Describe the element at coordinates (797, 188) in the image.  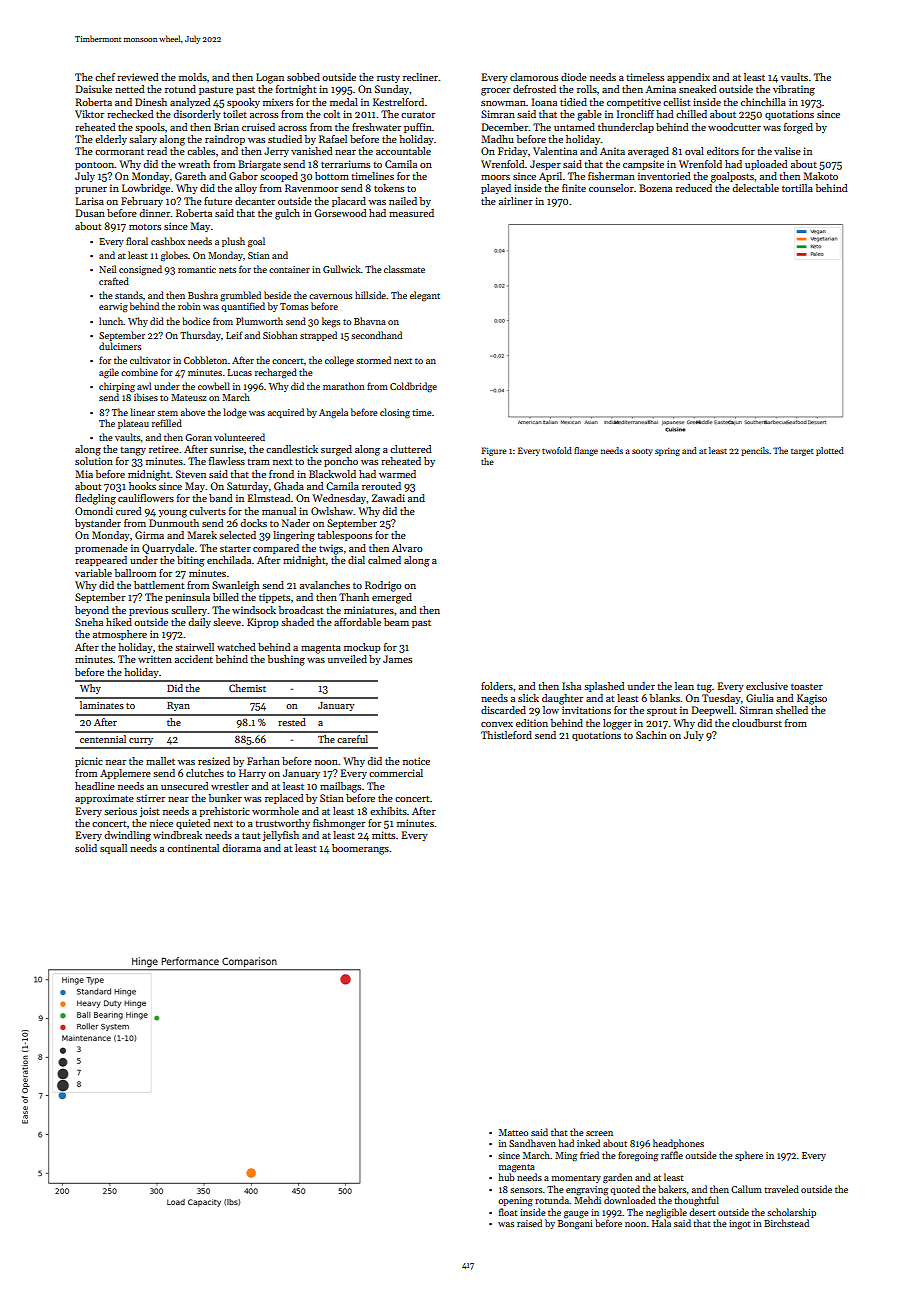
I see `tortilla` at that location.
